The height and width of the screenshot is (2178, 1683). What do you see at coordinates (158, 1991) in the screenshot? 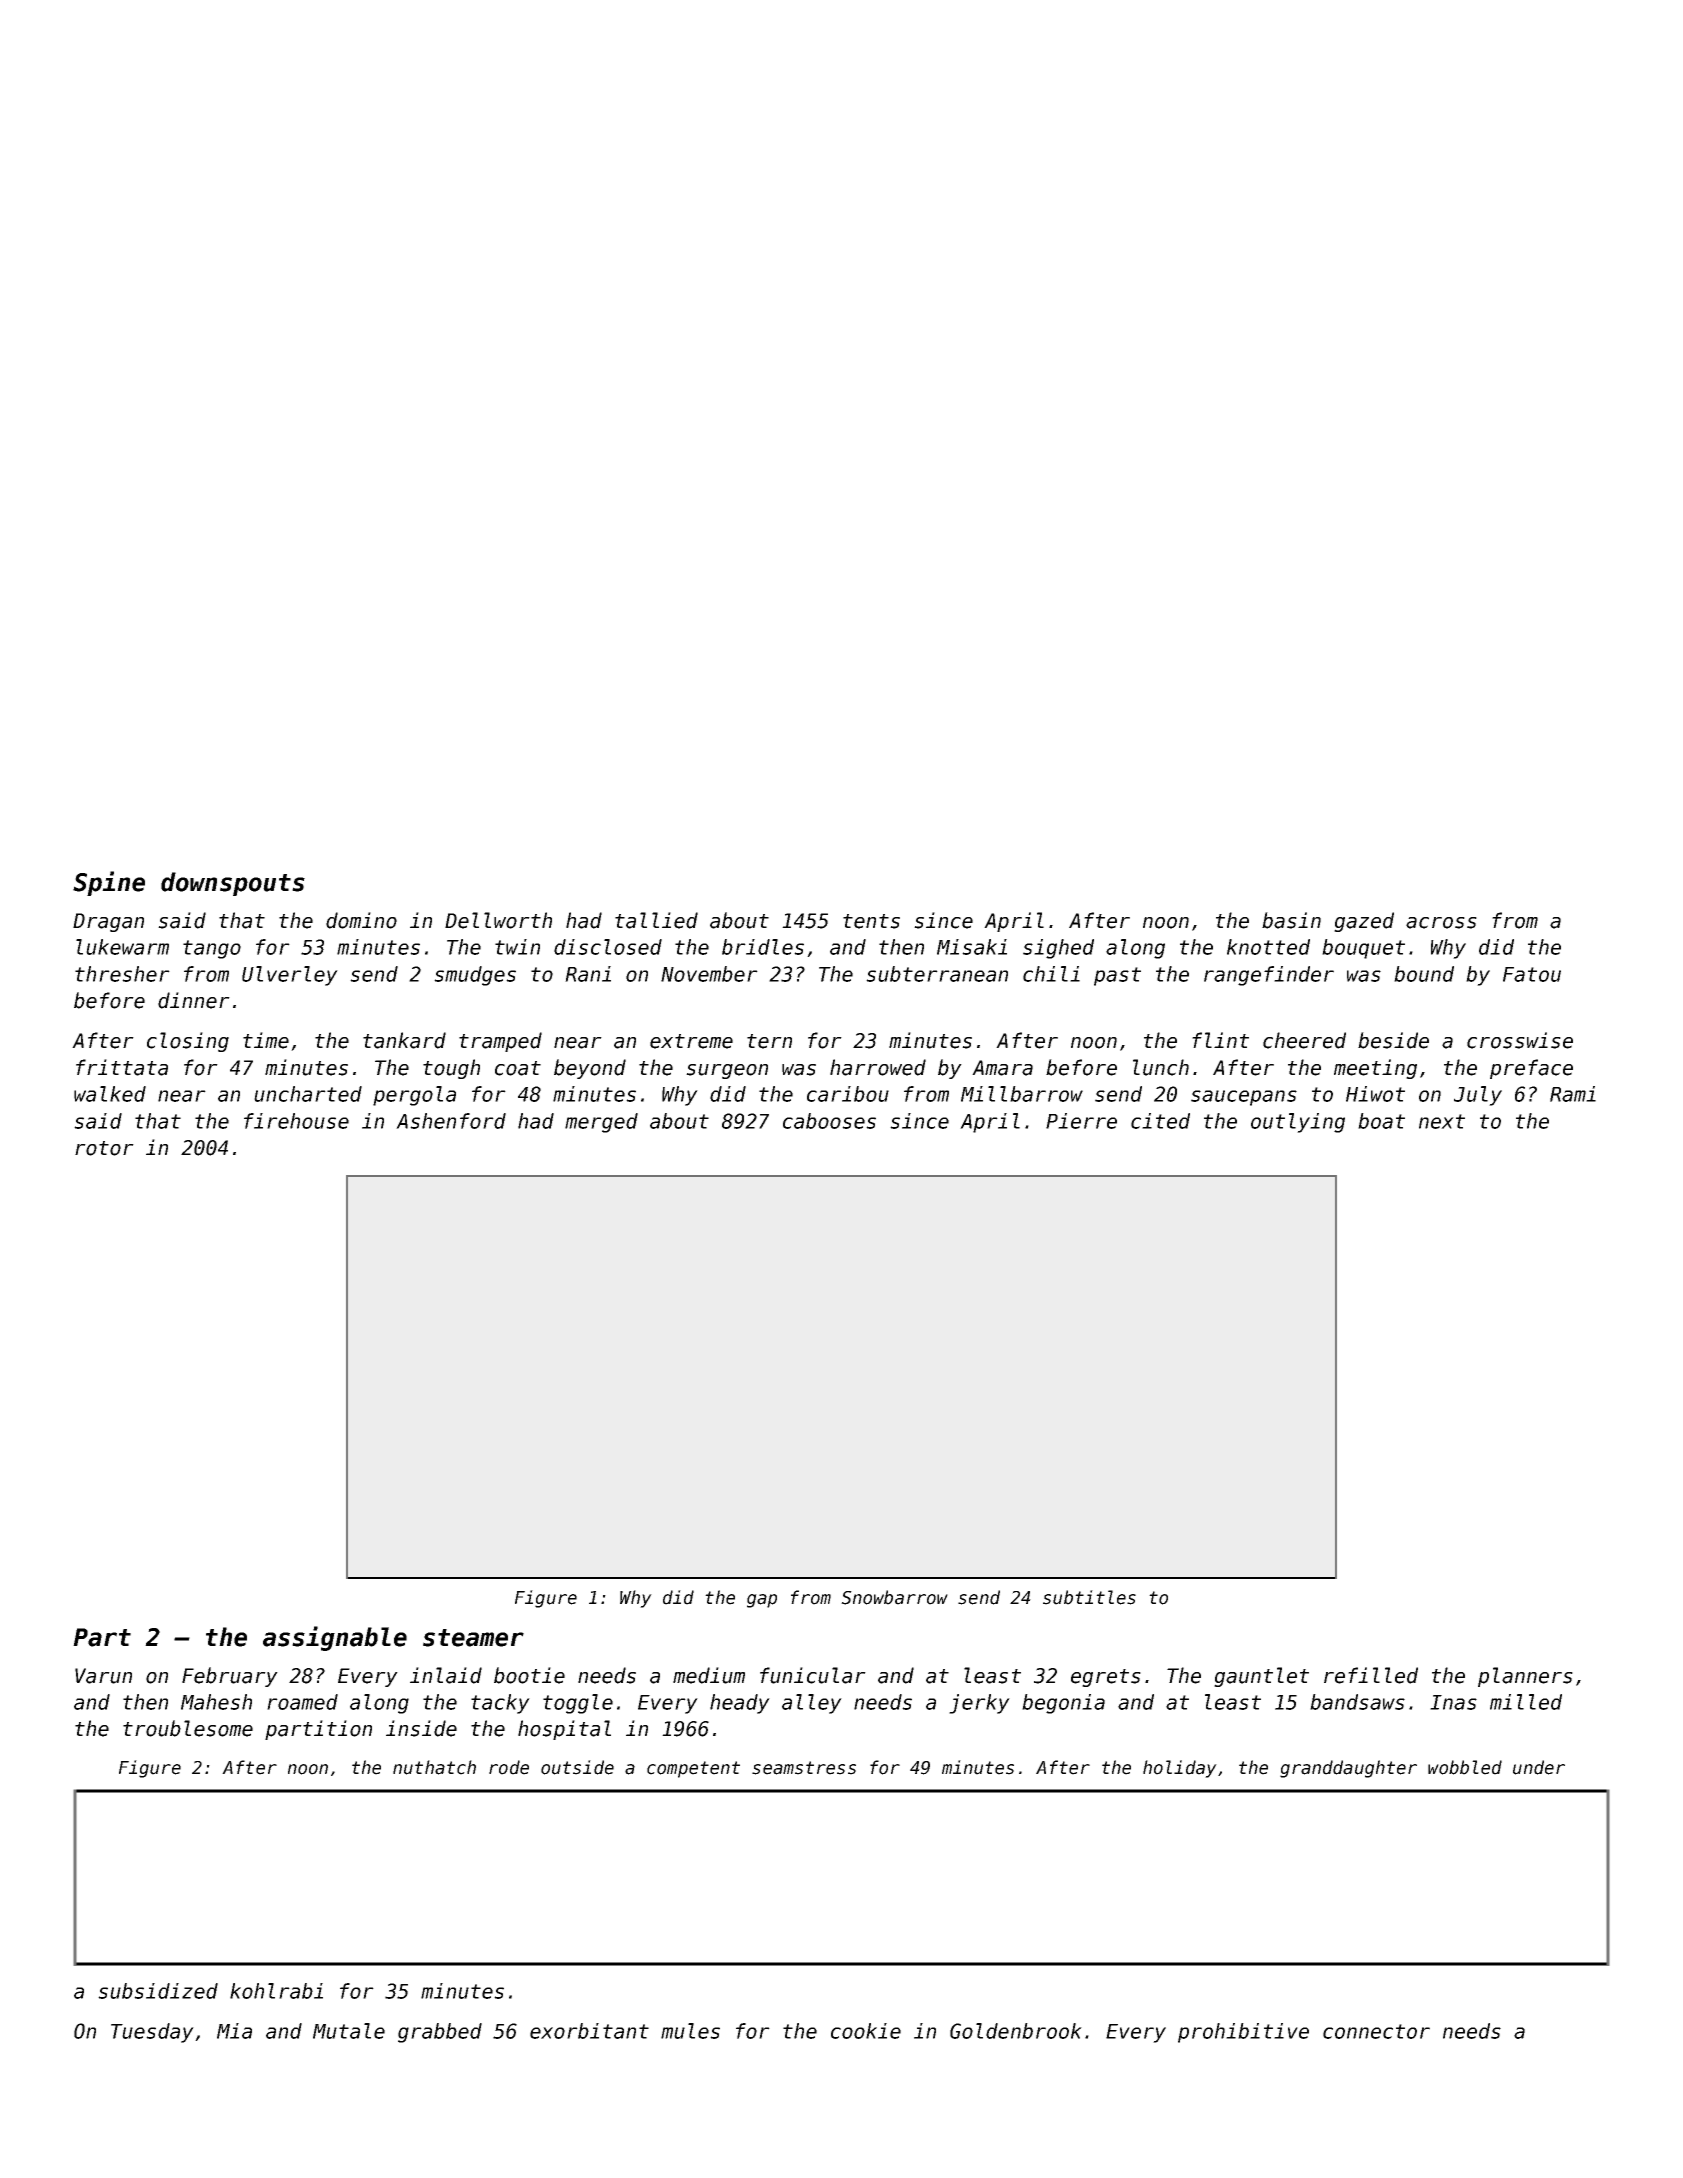
I see `subsidized` at bounding box center [158, 1991].
